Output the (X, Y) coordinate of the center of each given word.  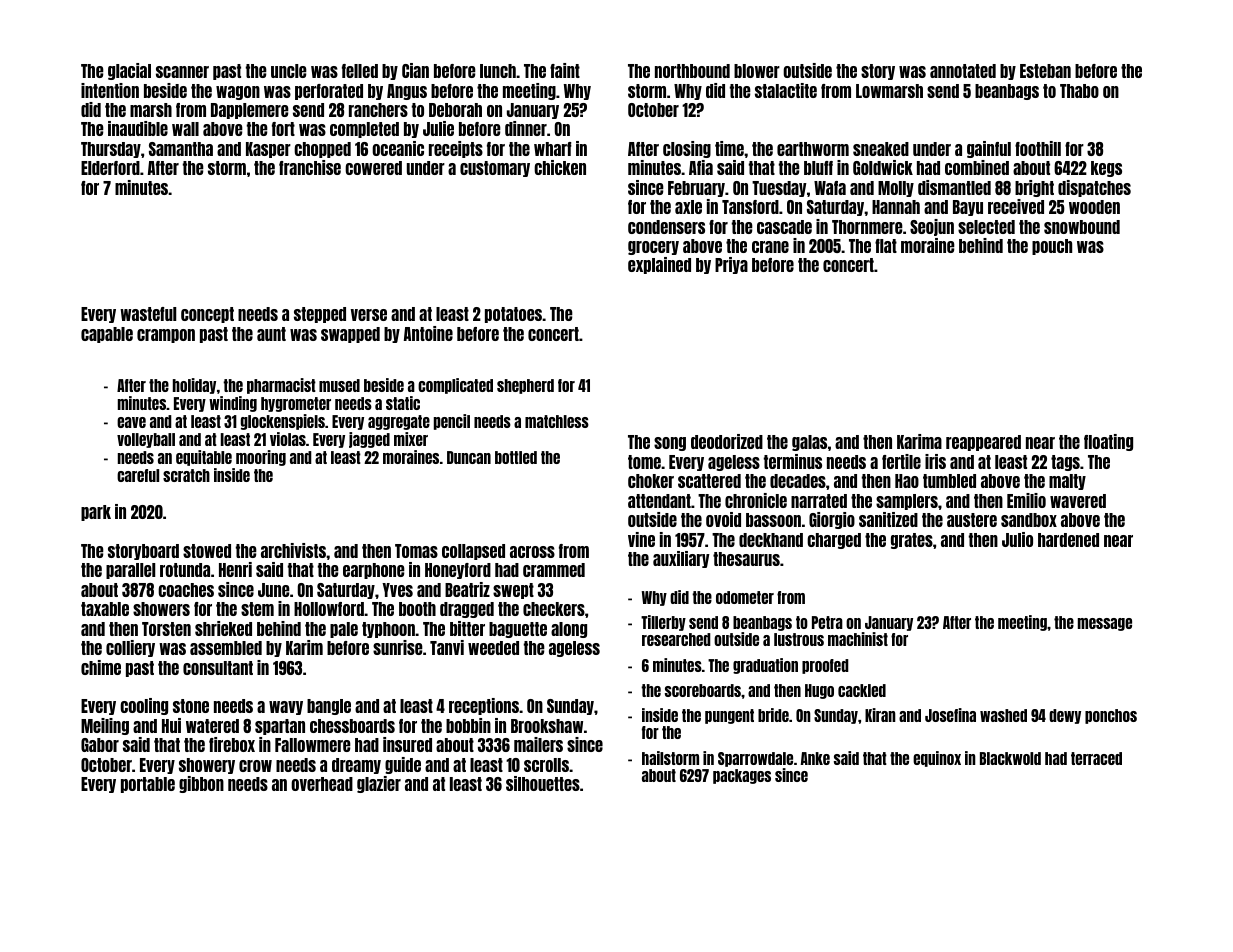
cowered (373, 168)
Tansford (750, 207)
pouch (1052, 247)
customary (495, 169)
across (532, 552)
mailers (538, 744)
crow (255, 766)
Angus (407, 92)
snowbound (1082, 227)
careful (138, 475)
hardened (1068, 540)
